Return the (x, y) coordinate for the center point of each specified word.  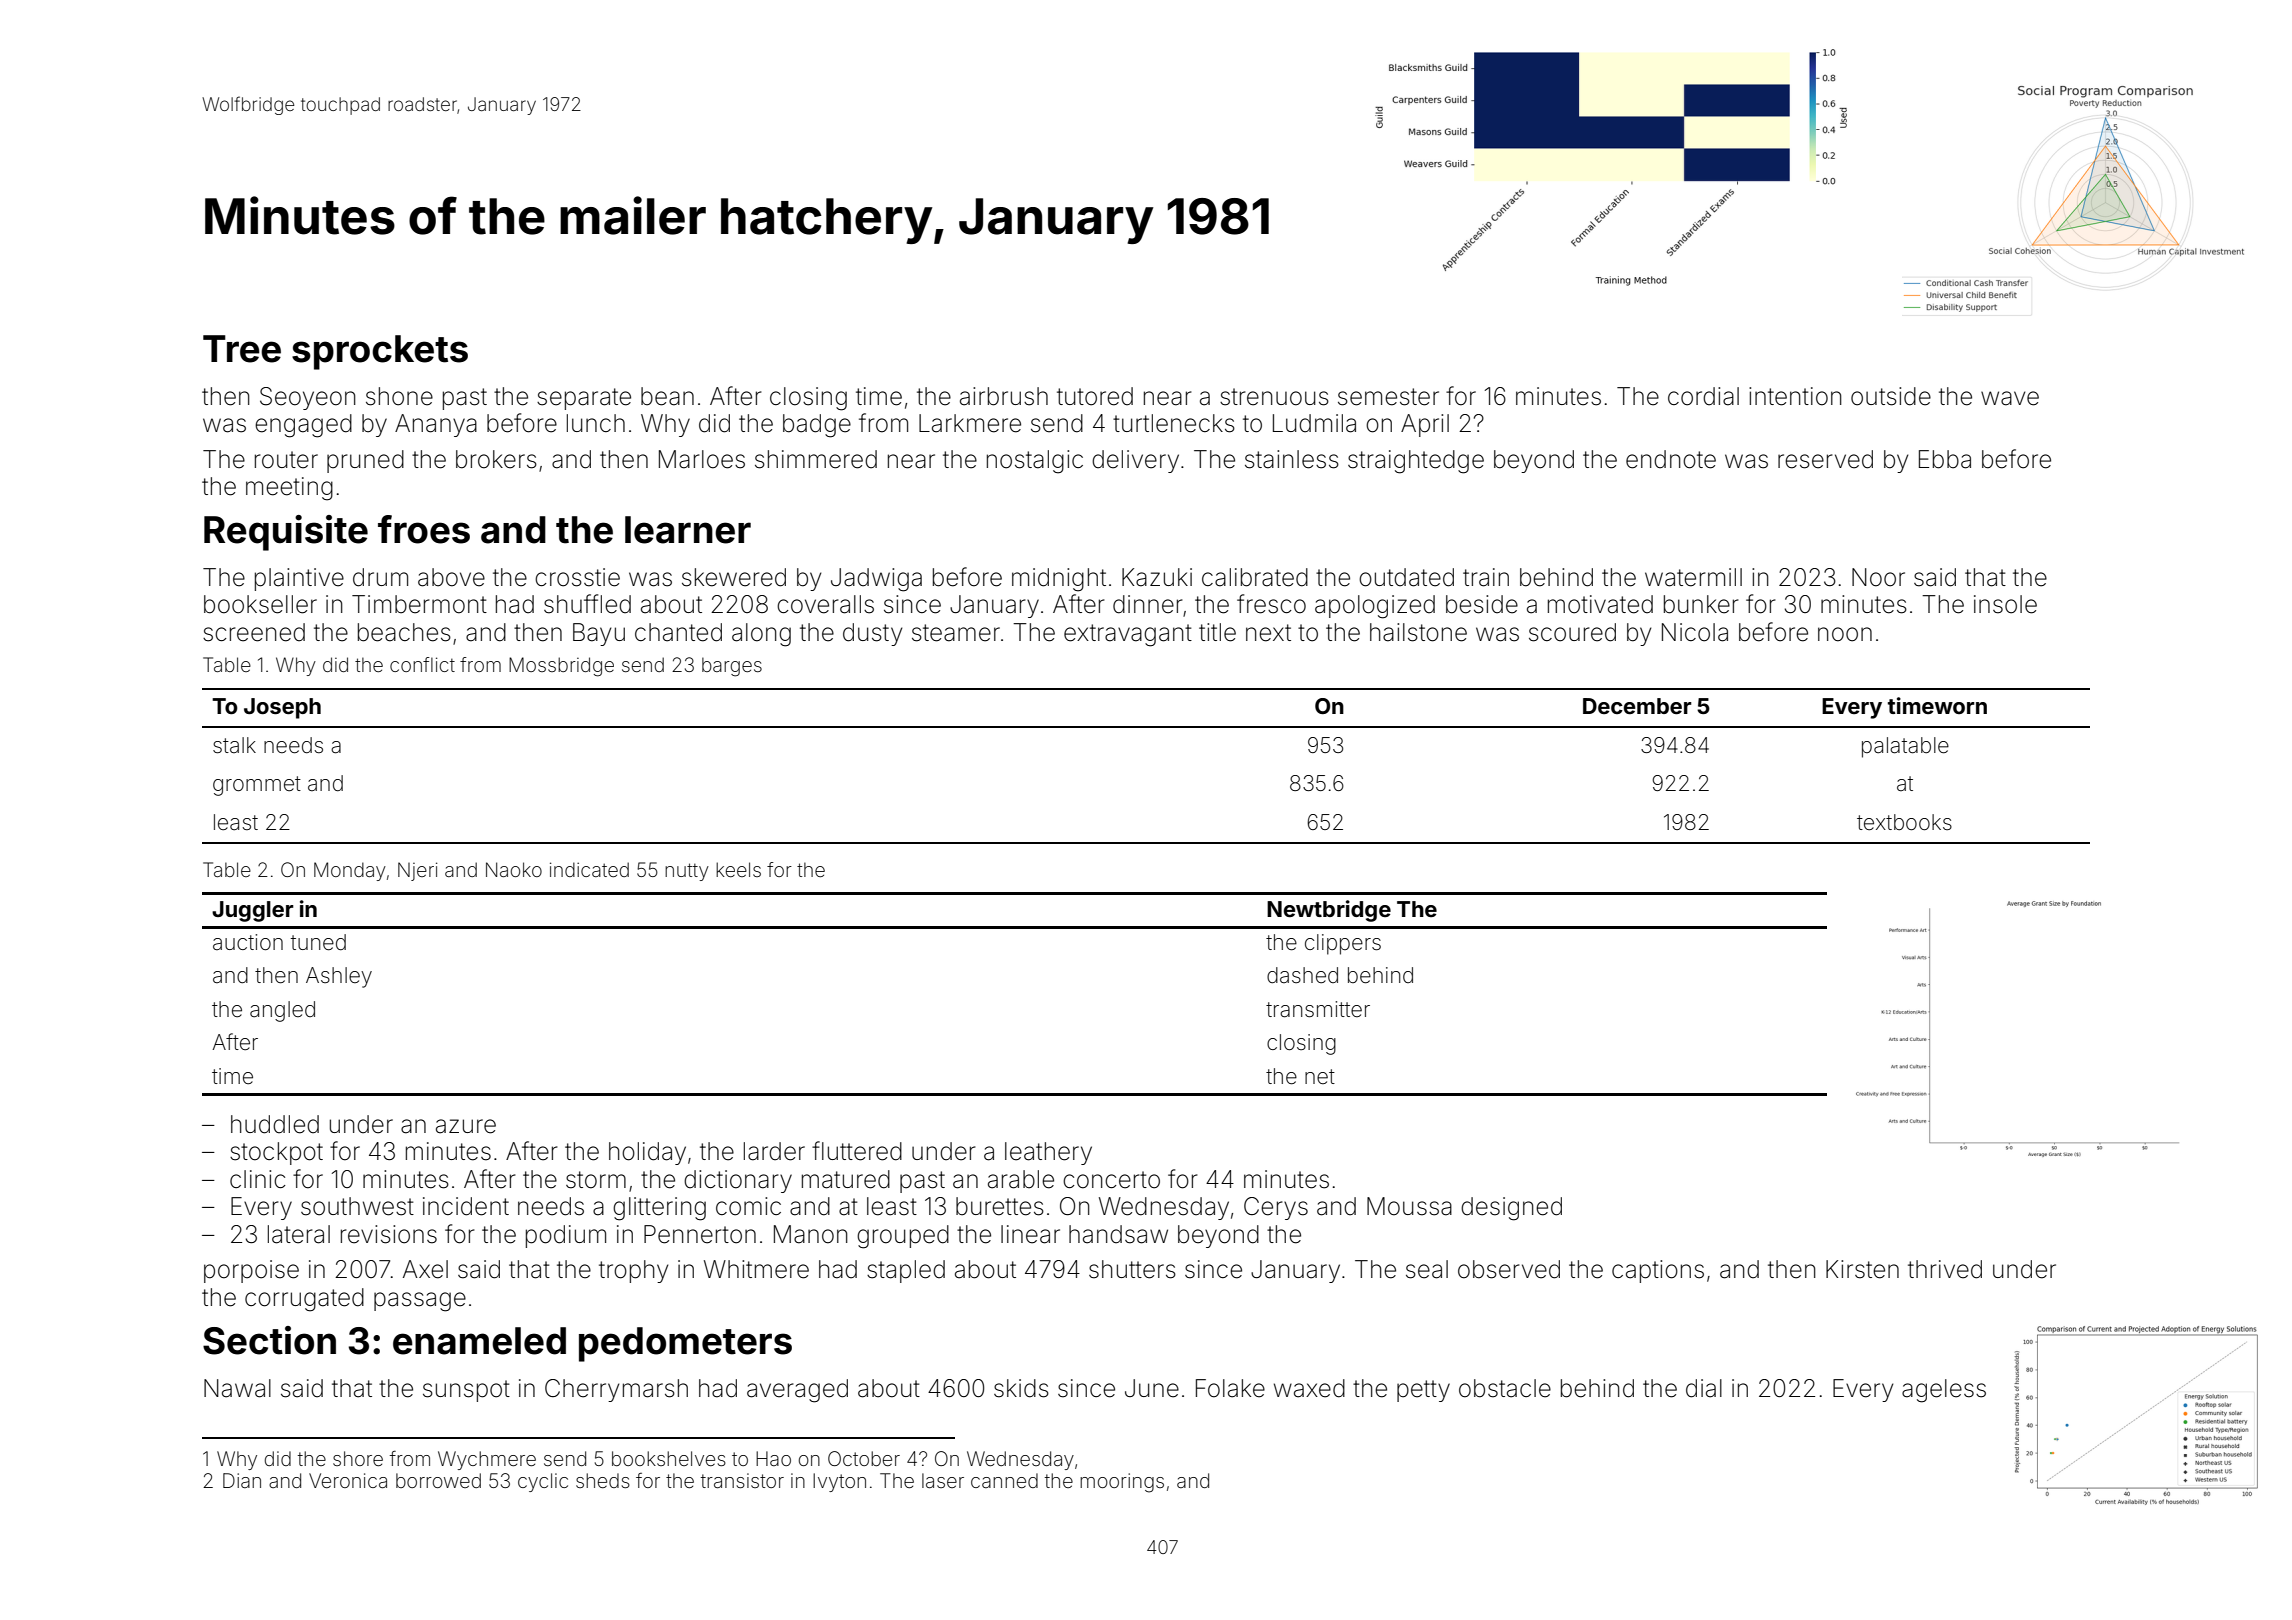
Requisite (286, 533)
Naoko (514, 869)
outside (1891, 396)
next (1268, 633)
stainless (1292, 459)
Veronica (348, 1480)
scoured (1572, 632)
